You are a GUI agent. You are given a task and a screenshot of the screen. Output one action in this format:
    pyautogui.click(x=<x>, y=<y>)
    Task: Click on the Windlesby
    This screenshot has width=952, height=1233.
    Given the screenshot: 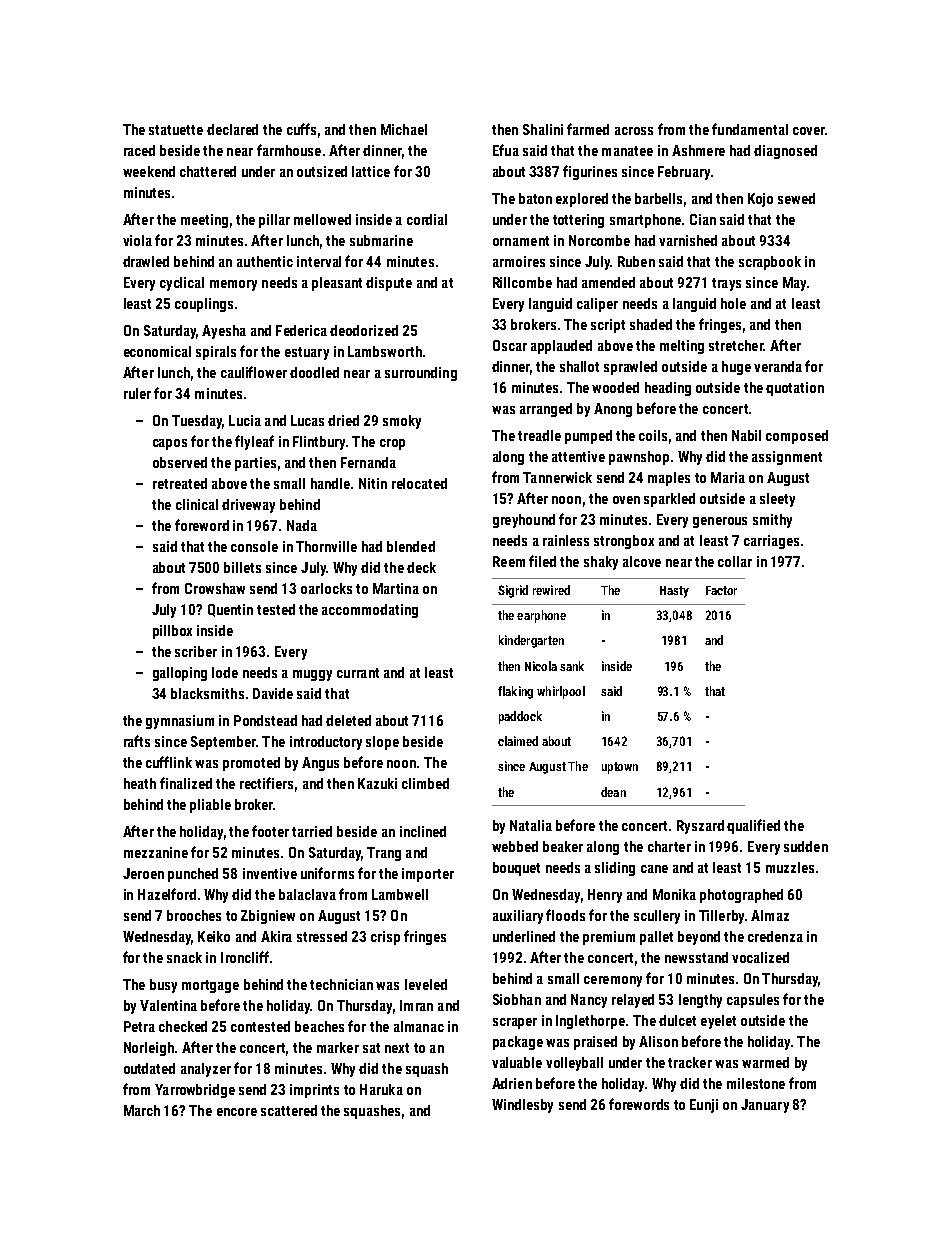 What is the action you would take?
    pyautogui.click(x=522, y=1106)
